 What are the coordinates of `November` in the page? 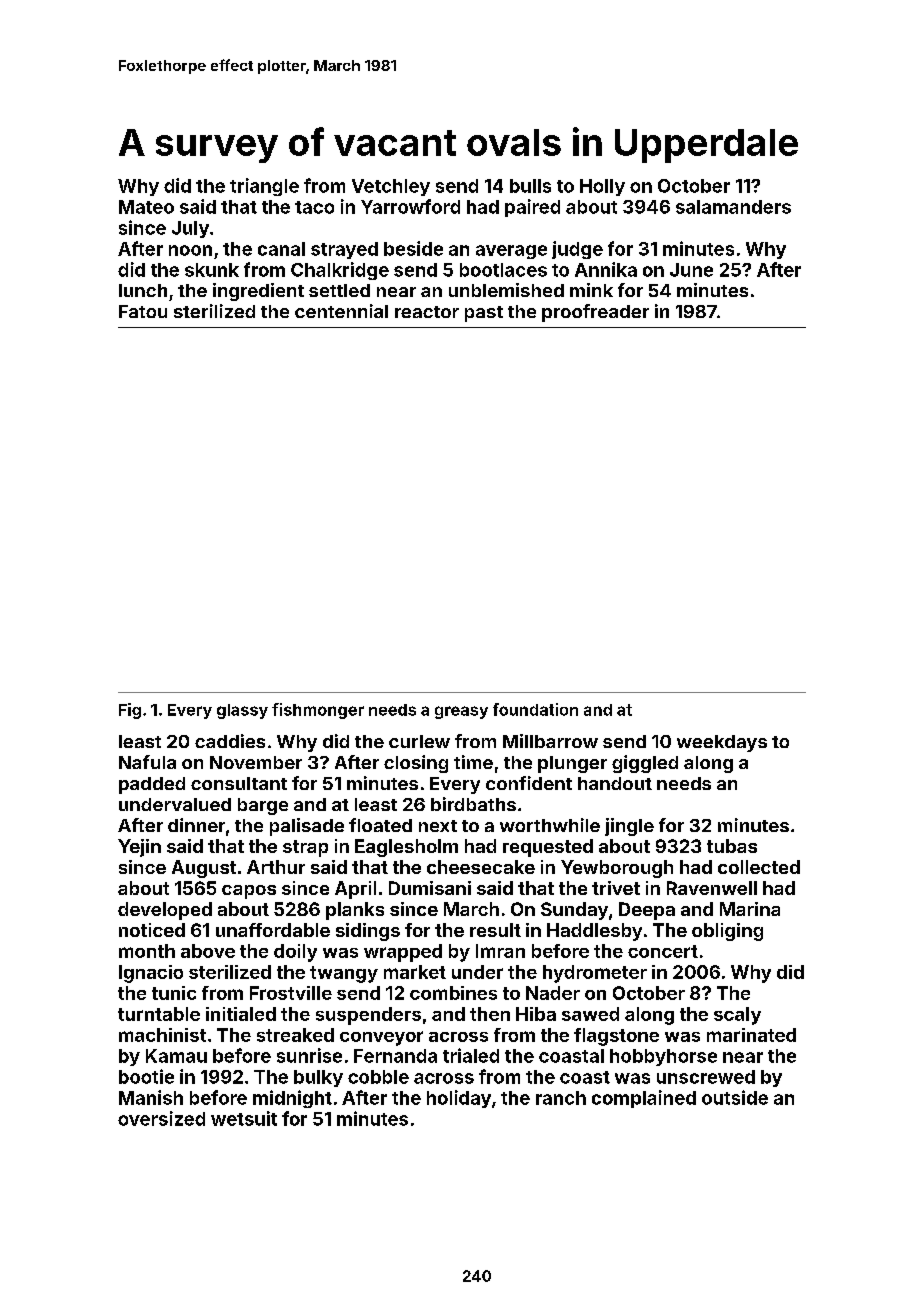 It's located at (256, 762).
